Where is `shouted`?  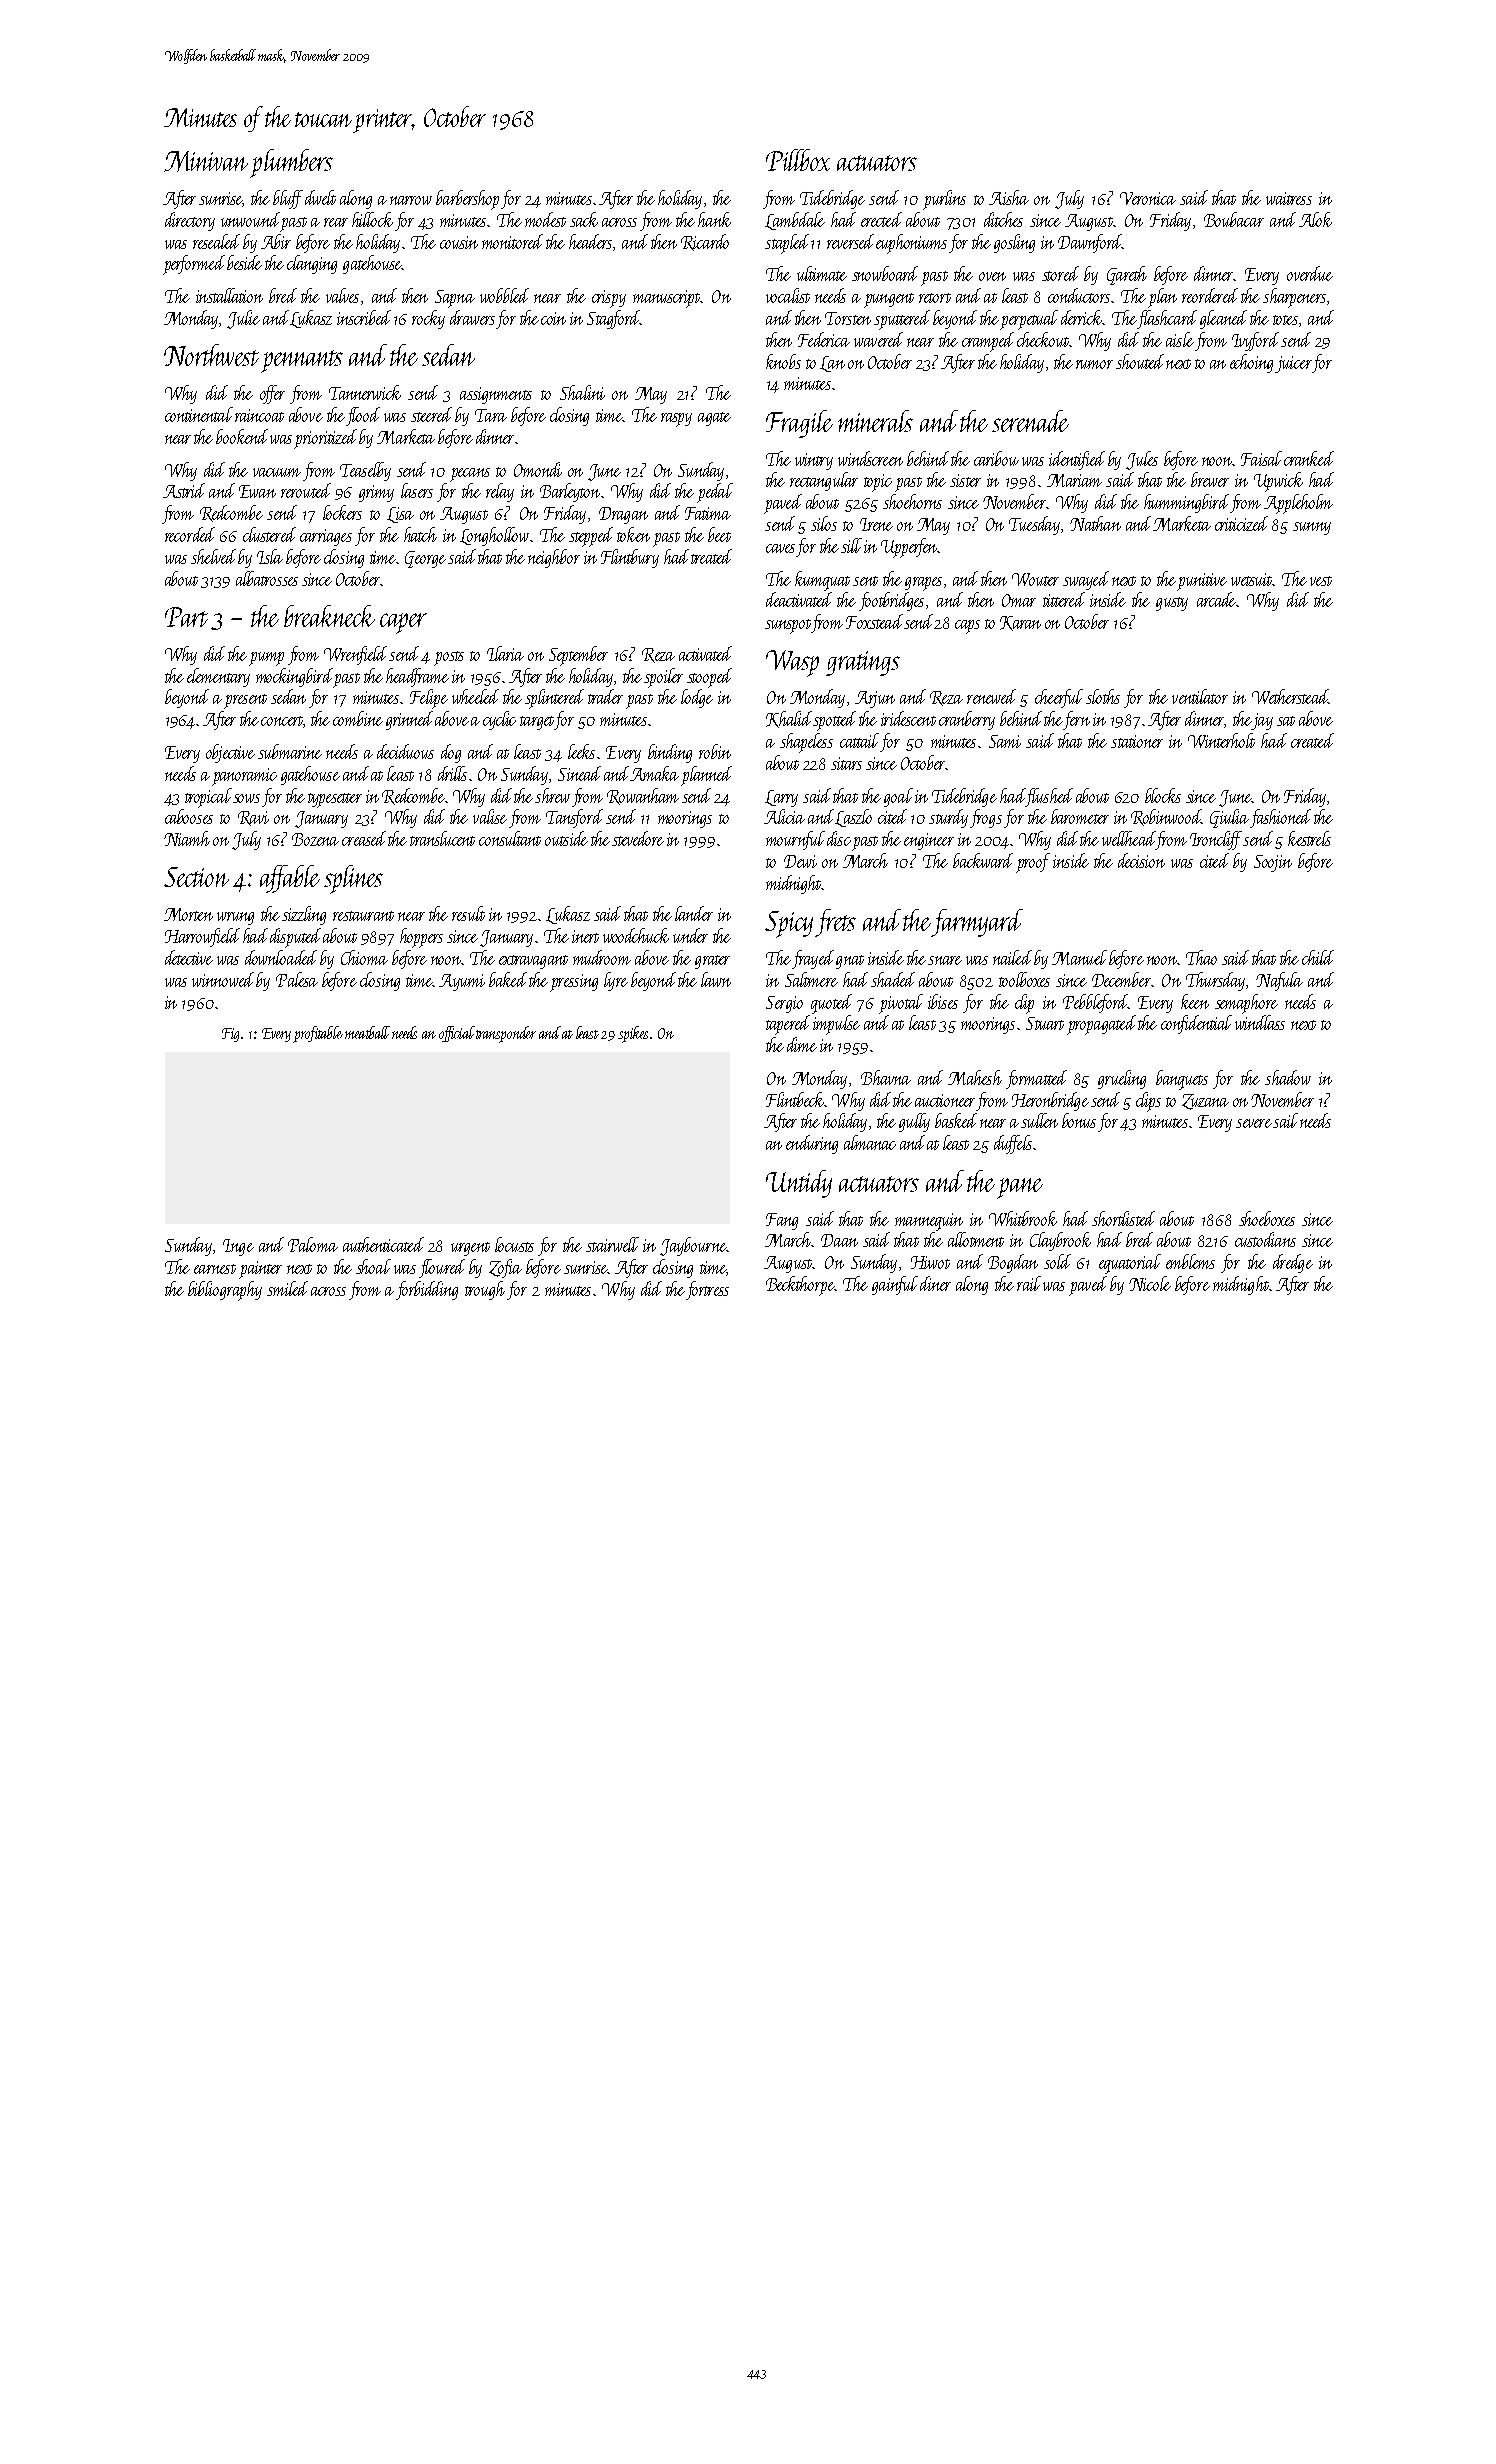
shouted is located at coordinates (1140, 361).
